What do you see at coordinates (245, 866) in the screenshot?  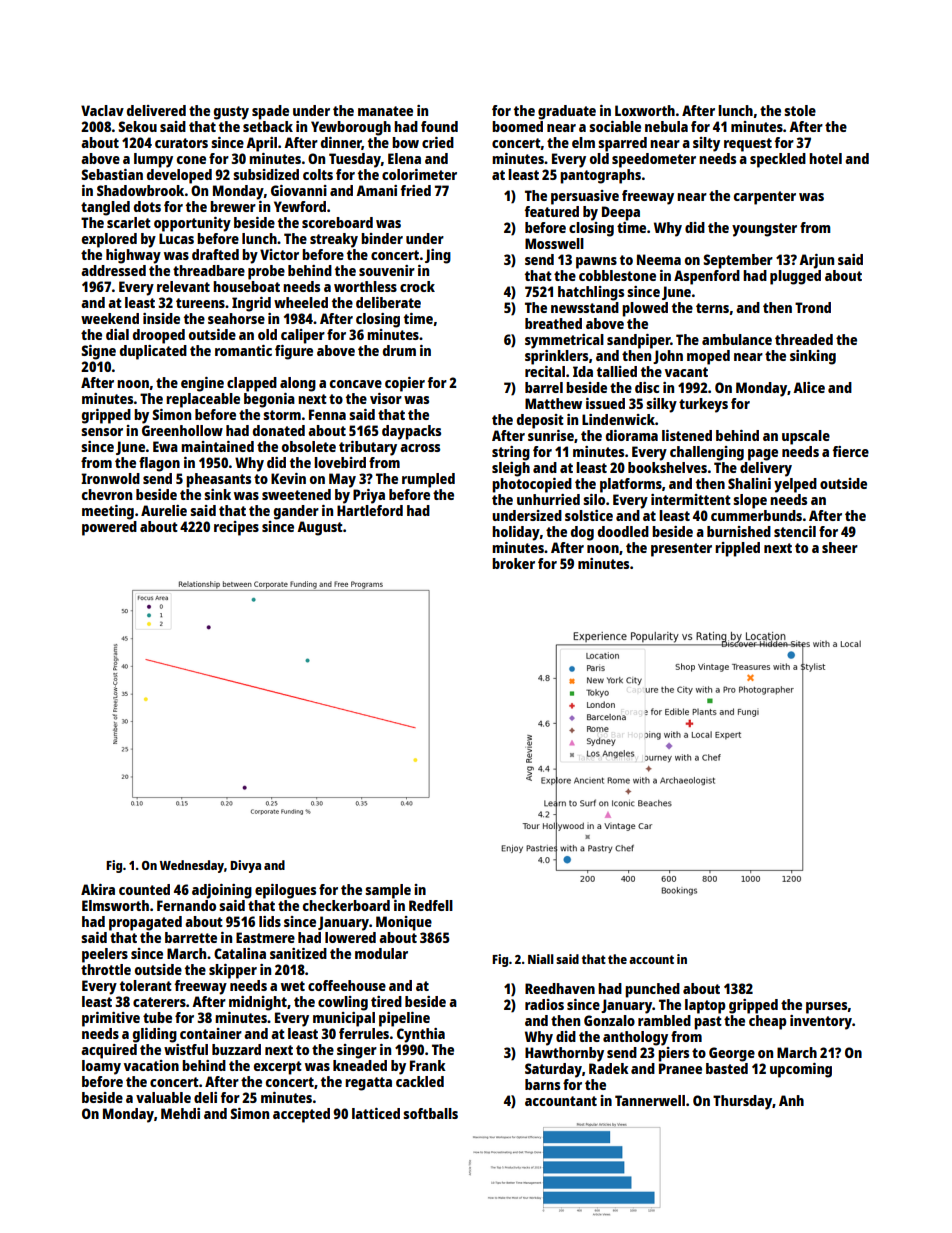 I see `Divya` at bounding box center [245, 866].
